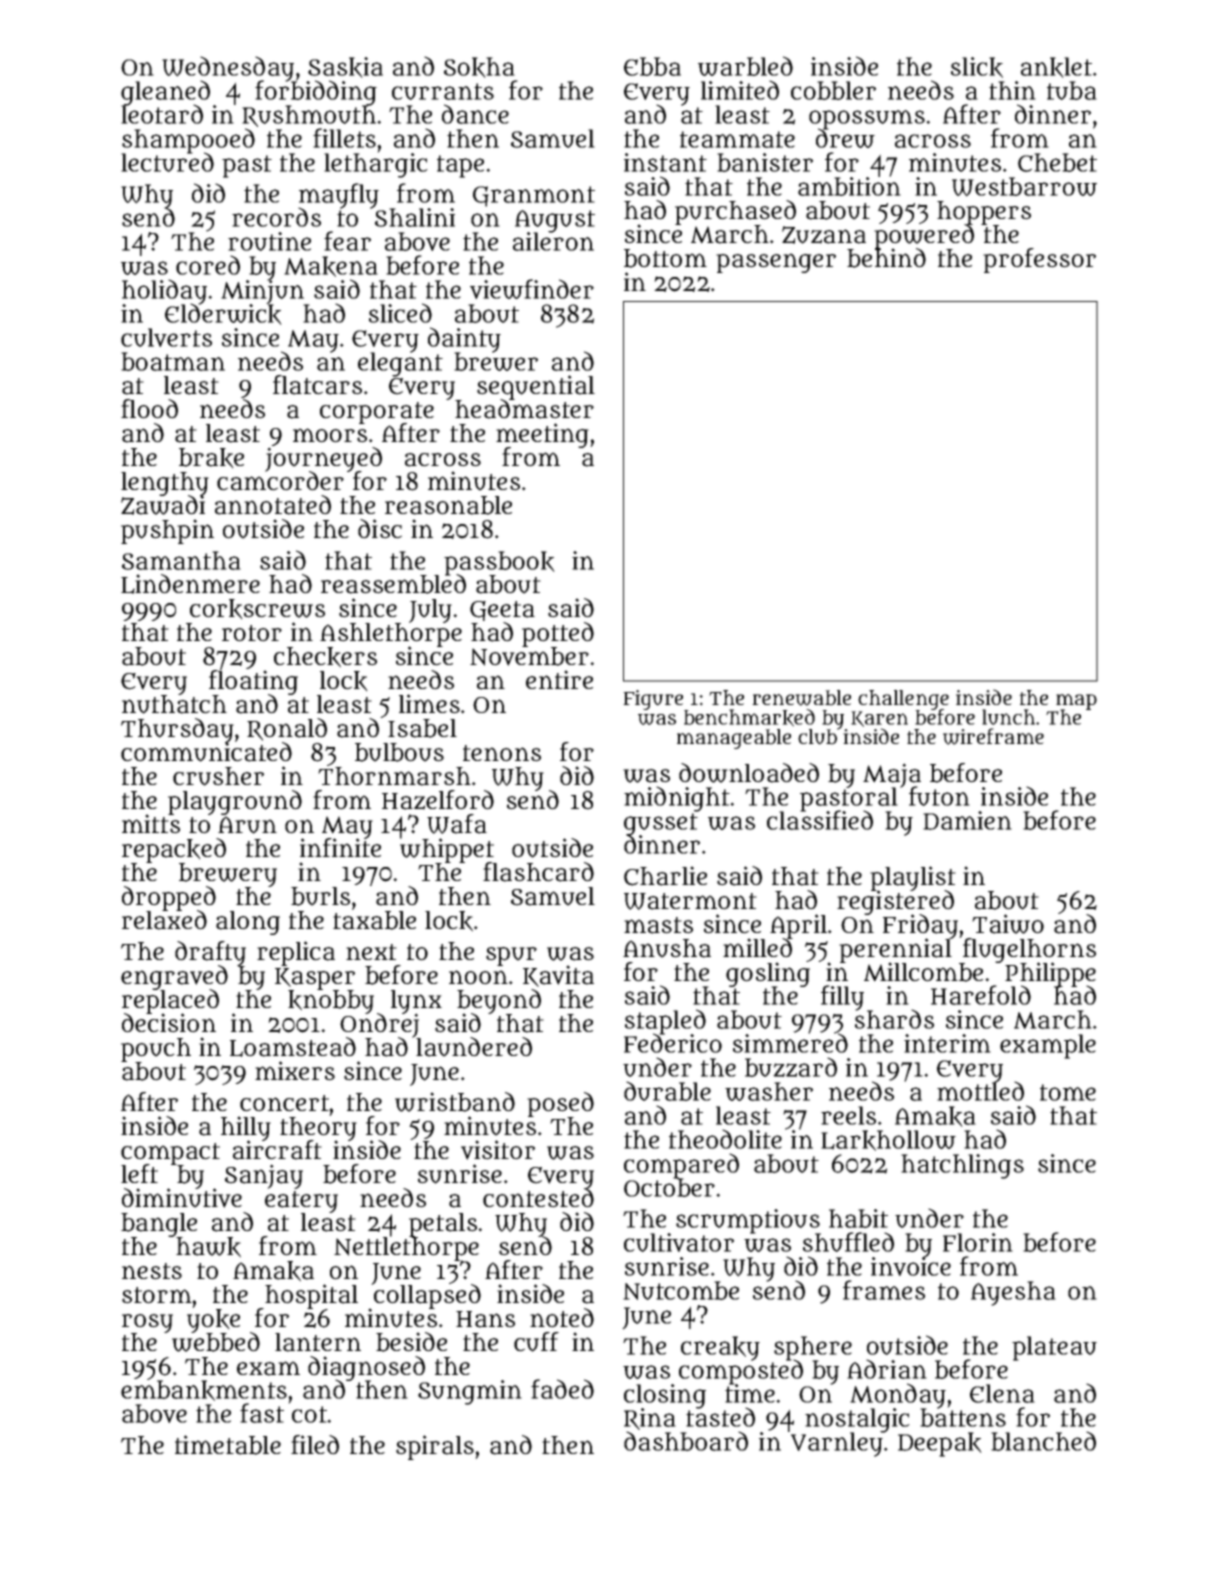 This image has height=1577, width=1218. I want to click on Ebba, so click(652, 66).
